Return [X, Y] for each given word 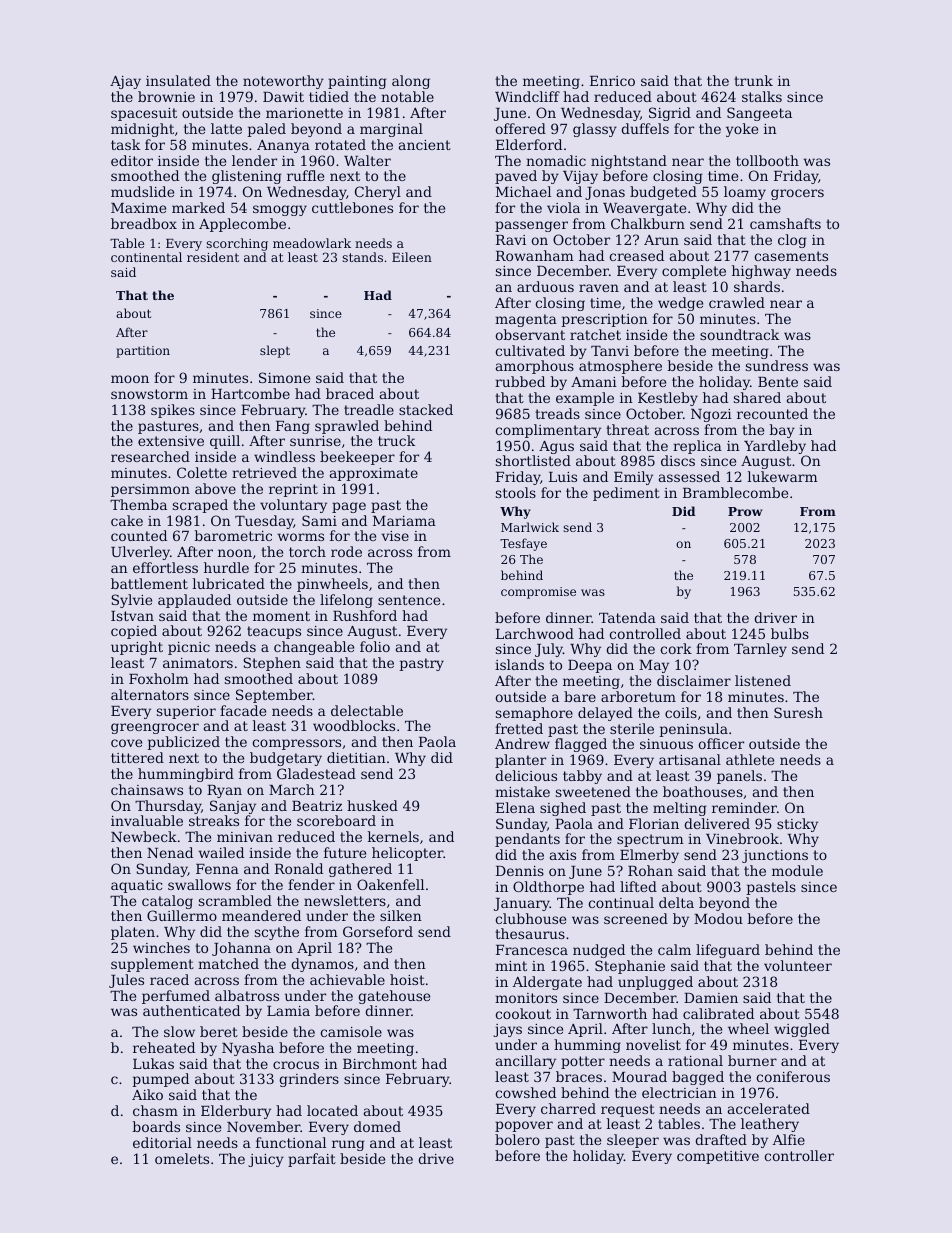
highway [761, 272]
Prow [745, 511]
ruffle [305, 175]
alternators [150, 694]
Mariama [404, 521]
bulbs [790, 633]
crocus [296, 1065]
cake [127, 520]
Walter [367, 160]
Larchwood [535, 633]
